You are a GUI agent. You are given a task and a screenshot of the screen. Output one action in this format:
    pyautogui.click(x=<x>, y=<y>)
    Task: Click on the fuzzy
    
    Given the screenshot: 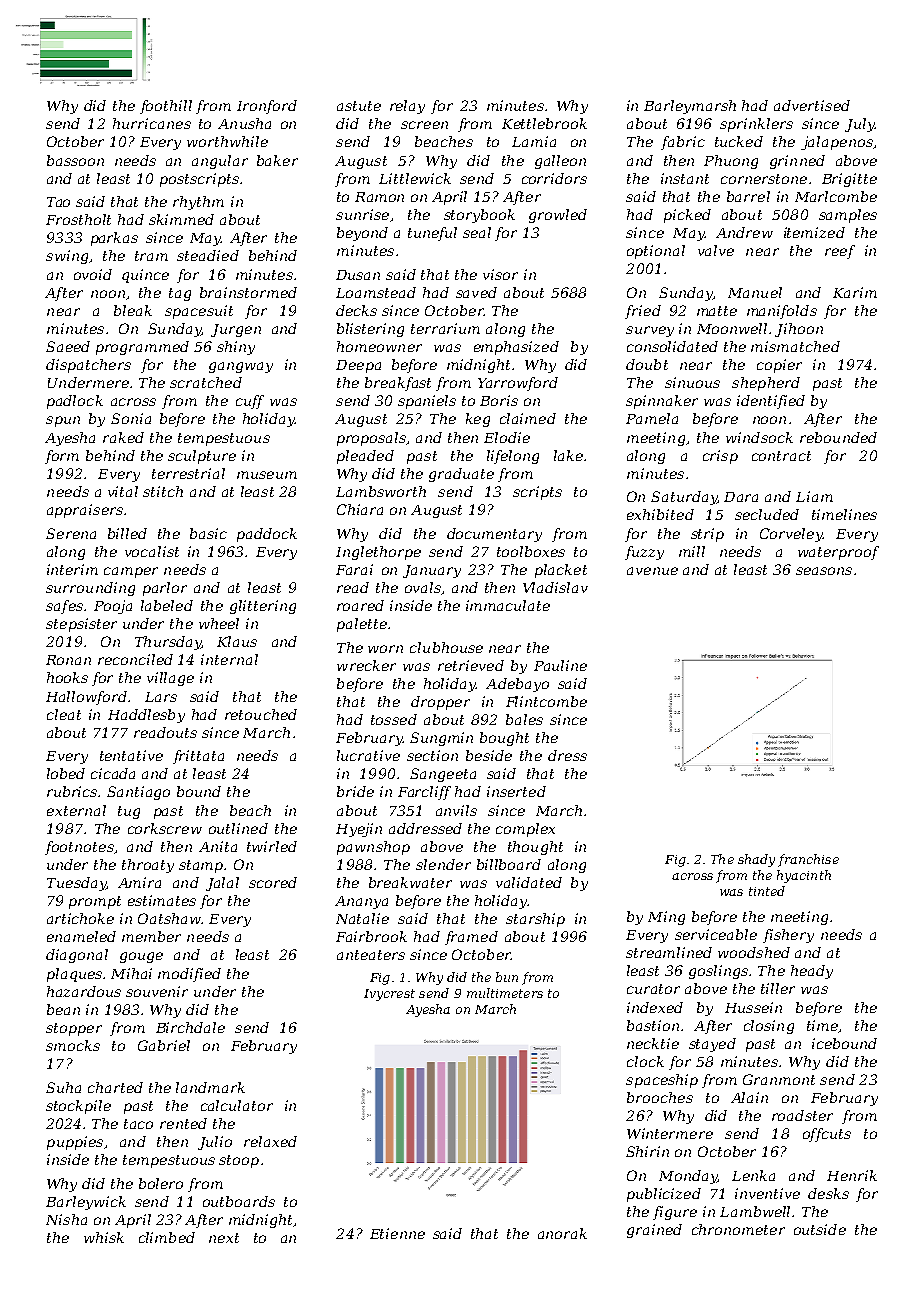 What is the action you would take?
    pyautogui.click(x=644, y=553)
